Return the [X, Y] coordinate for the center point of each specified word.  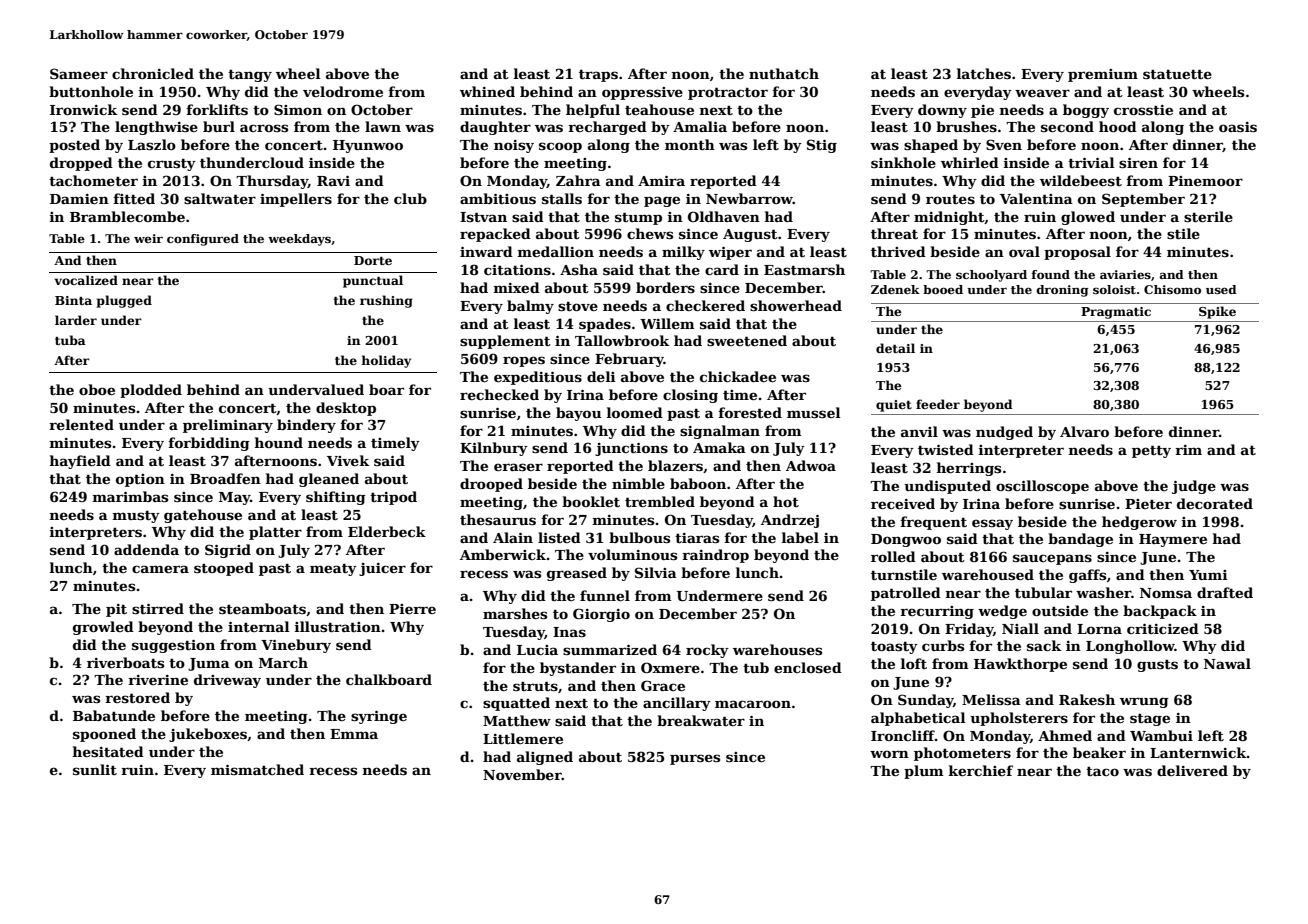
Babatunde [114, 715]
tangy [250, 76]
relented [81, 424]
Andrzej [790, 521]
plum [924, 772]
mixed [517, 287]
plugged [124, 301]
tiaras [697, 538]
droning [1063, 291]
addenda [146, 549]
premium [1103, 75]
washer [1103, 592]
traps [598, 76]
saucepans [1052, 559]
